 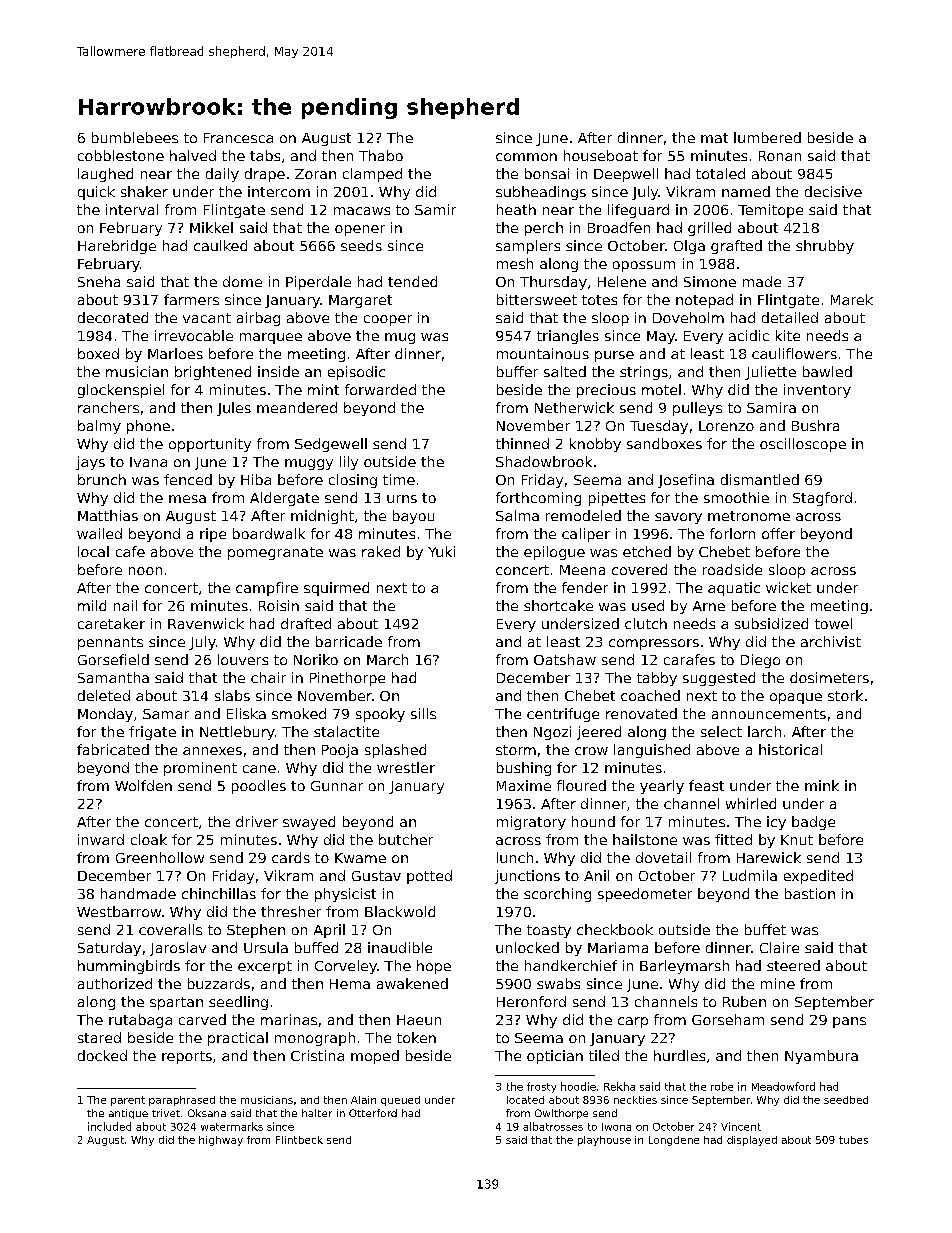 What do you see at coordinates (211, 227) in the screenshot?
I see `Mikkel` at bounding box center [211, 227].
